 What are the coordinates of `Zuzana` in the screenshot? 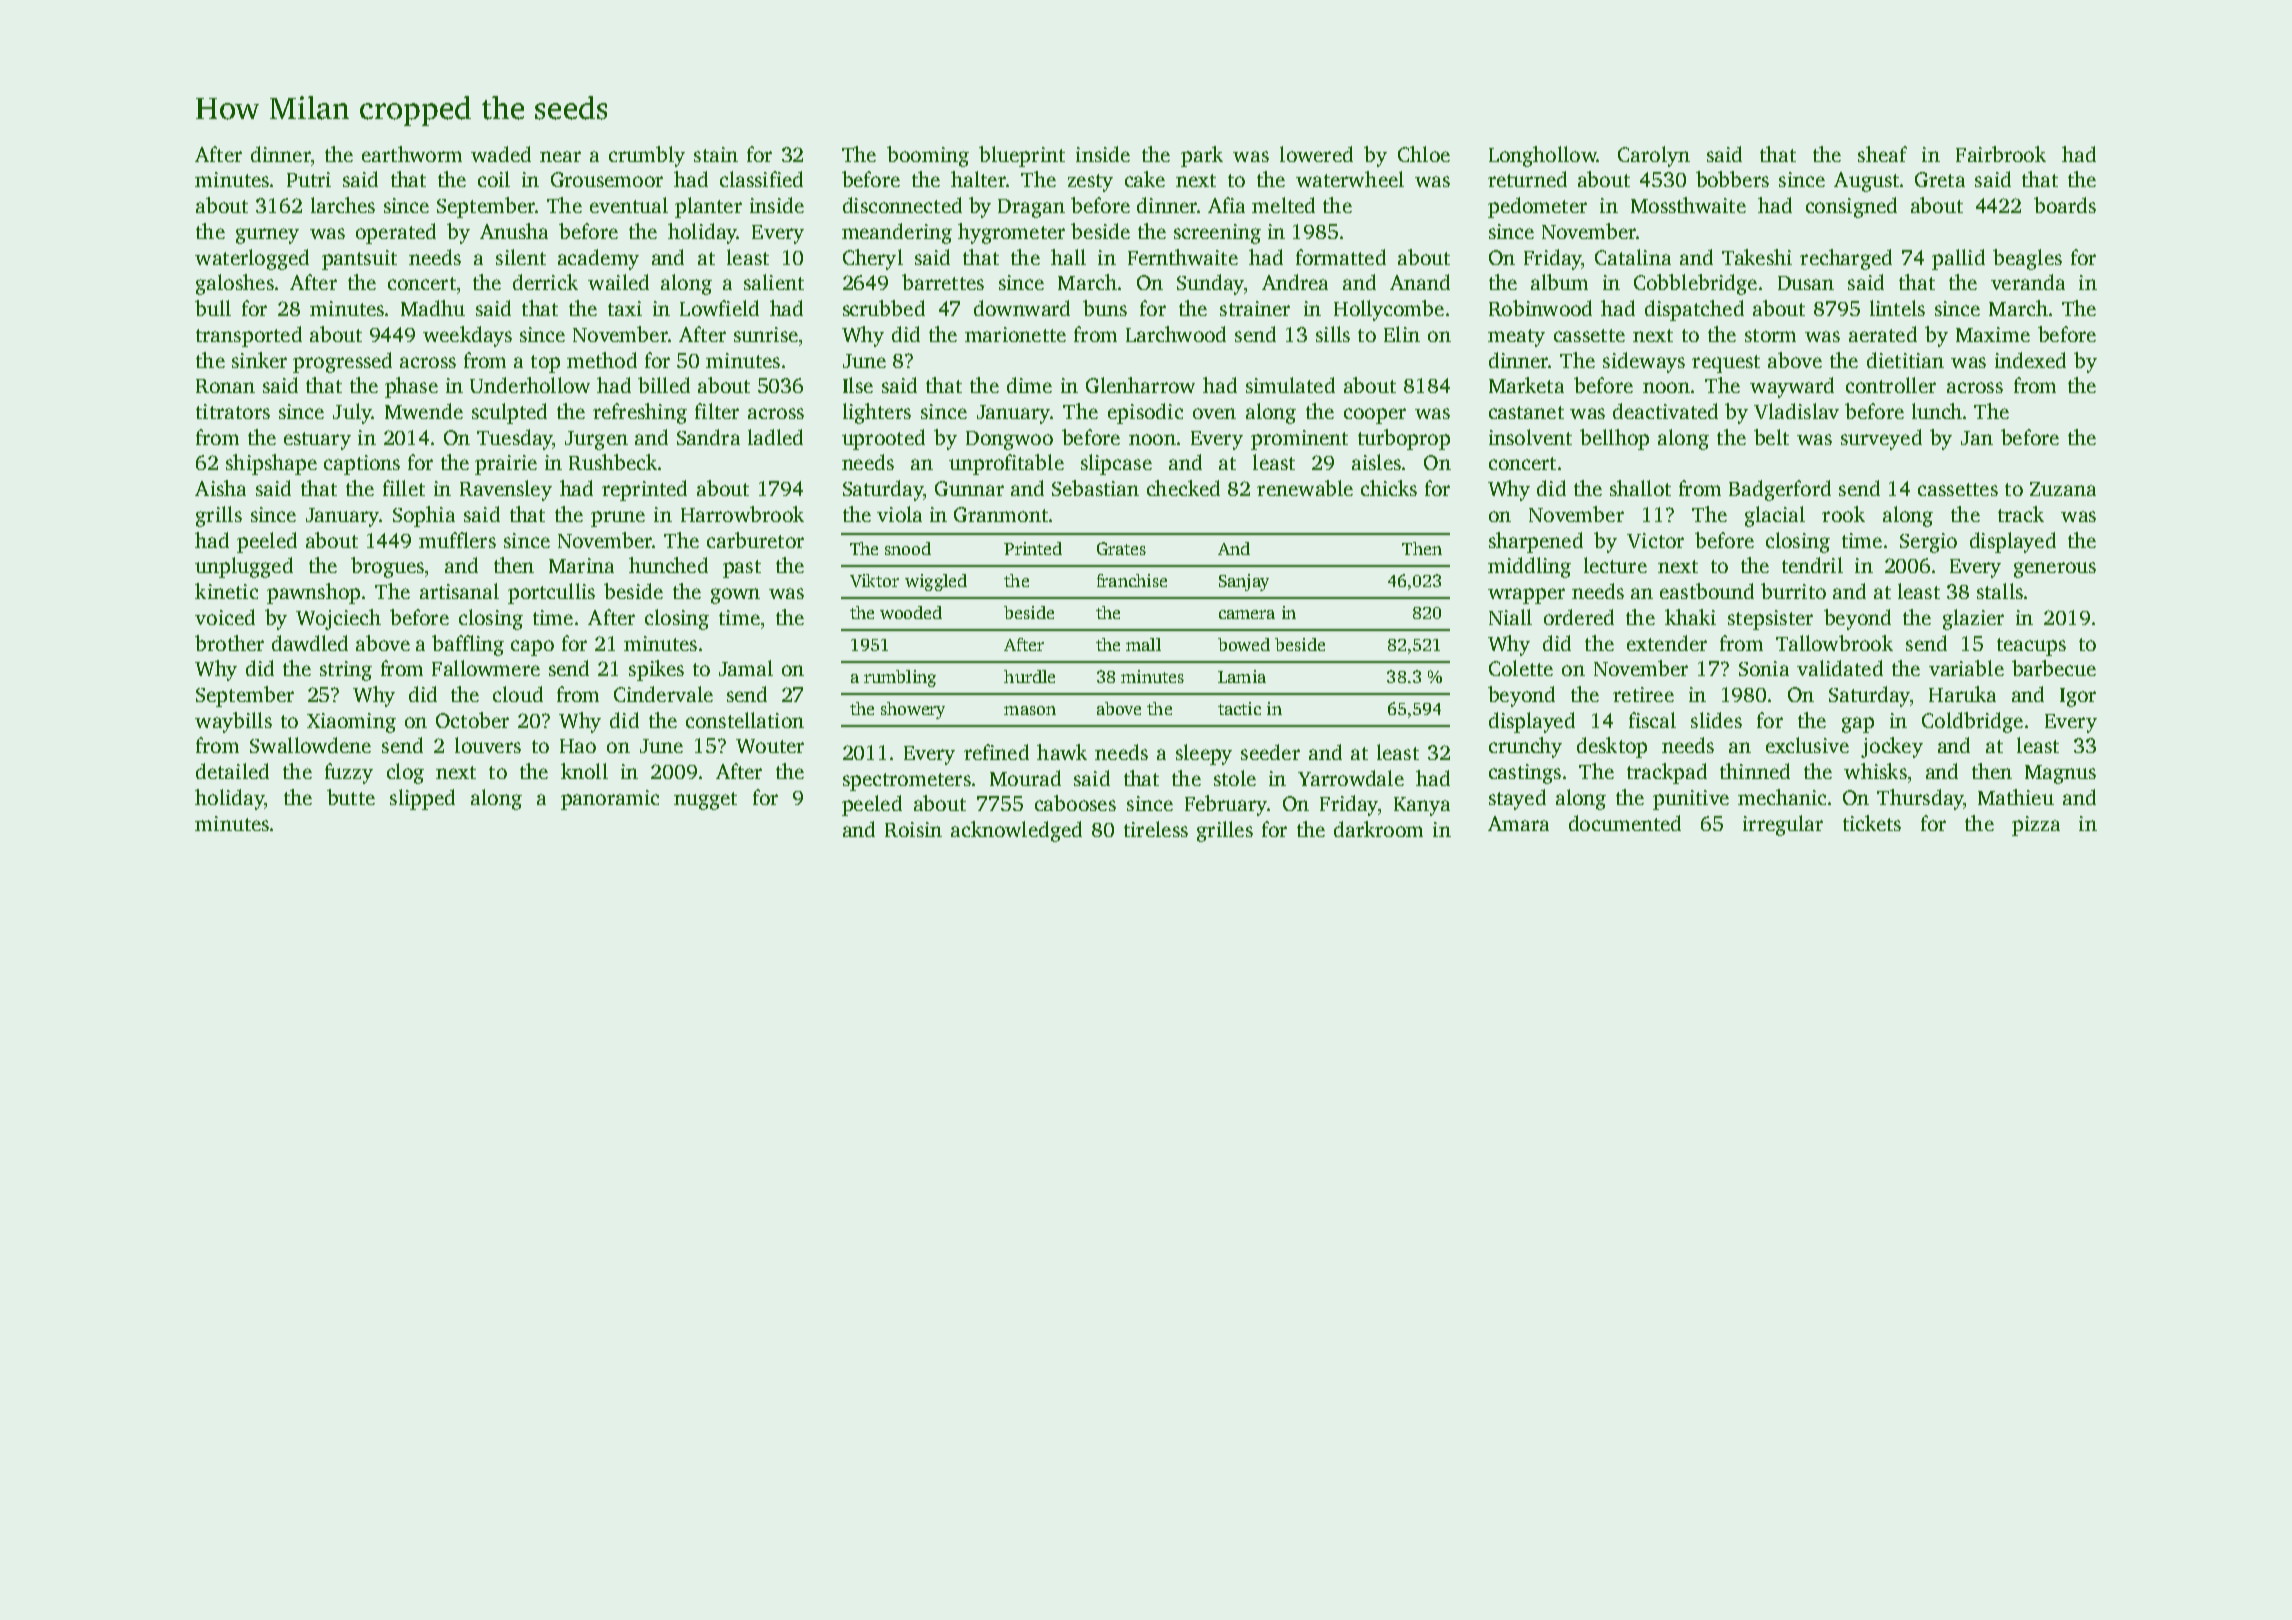 It's located at (2063, 489).
